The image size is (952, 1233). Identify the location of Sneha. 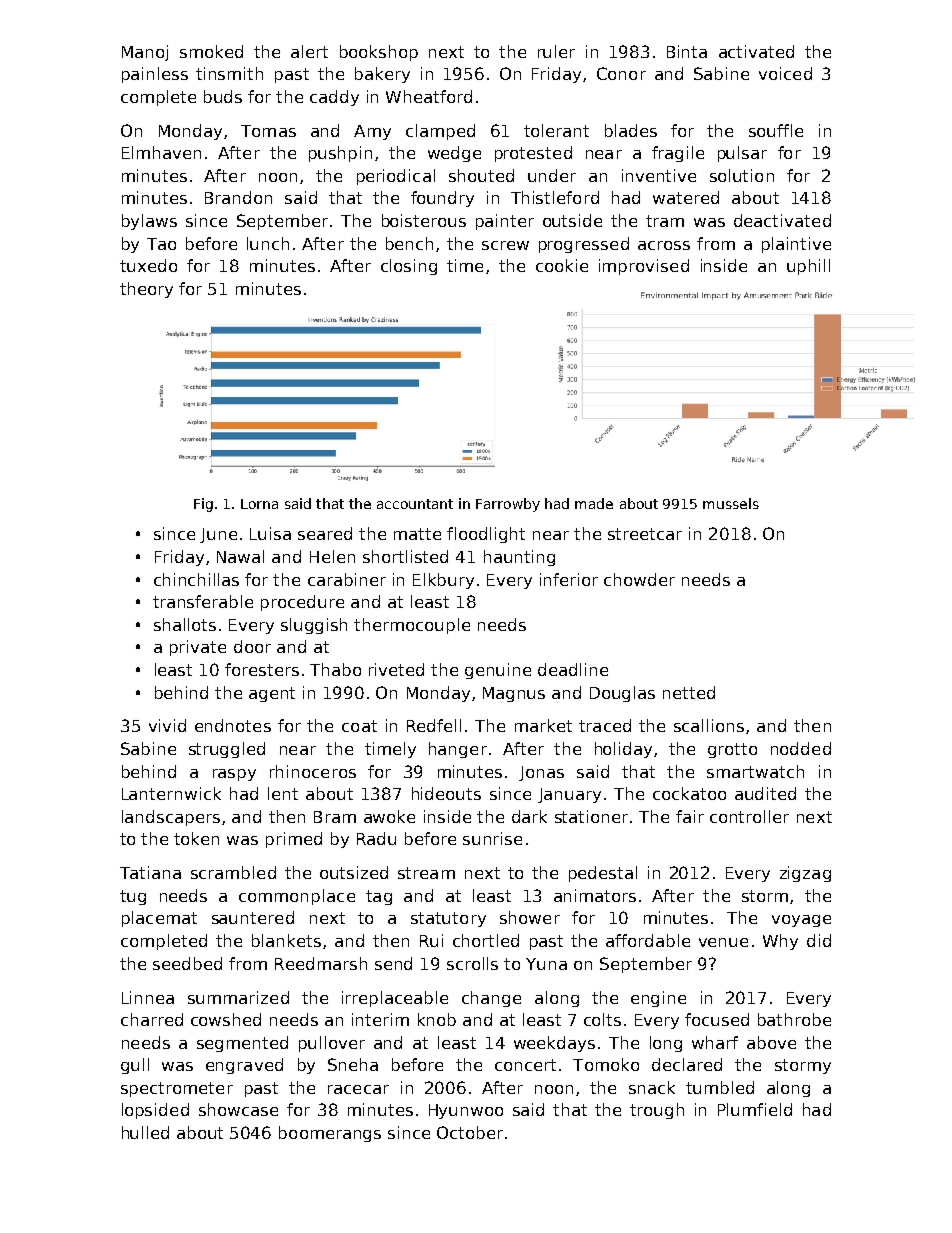
(353, 1064).
